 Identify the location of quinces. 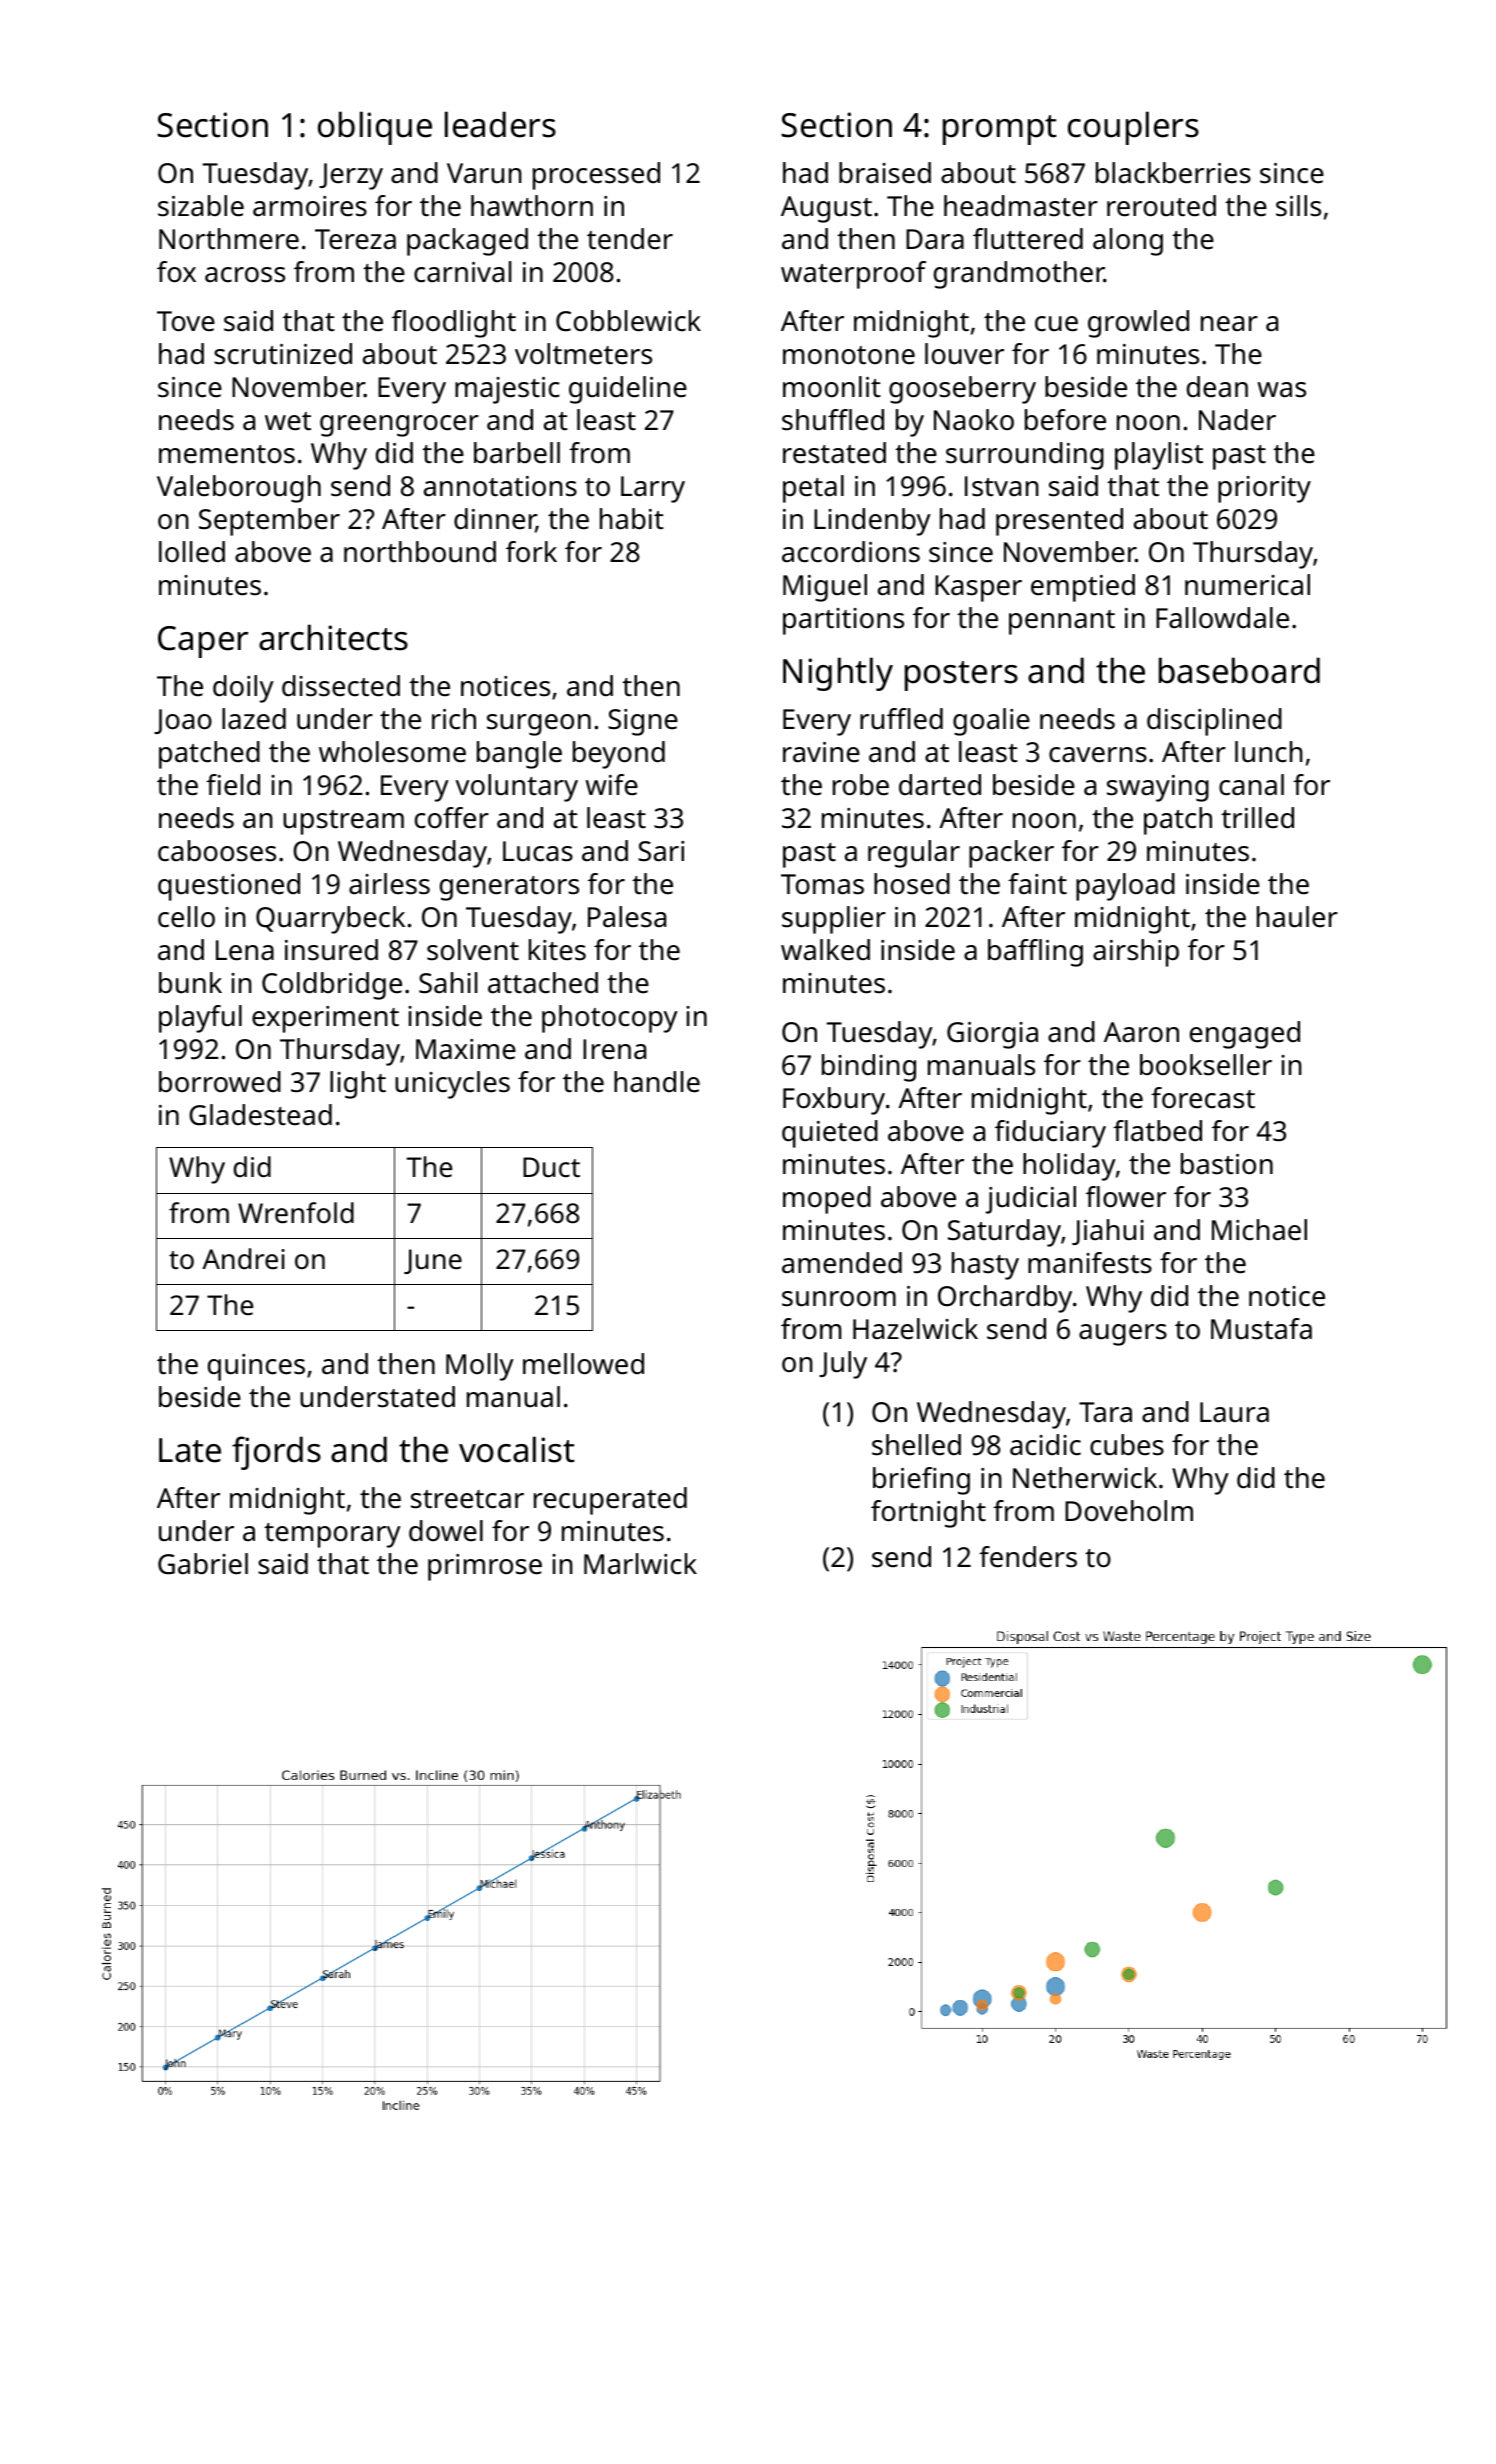
(256, 1367).
